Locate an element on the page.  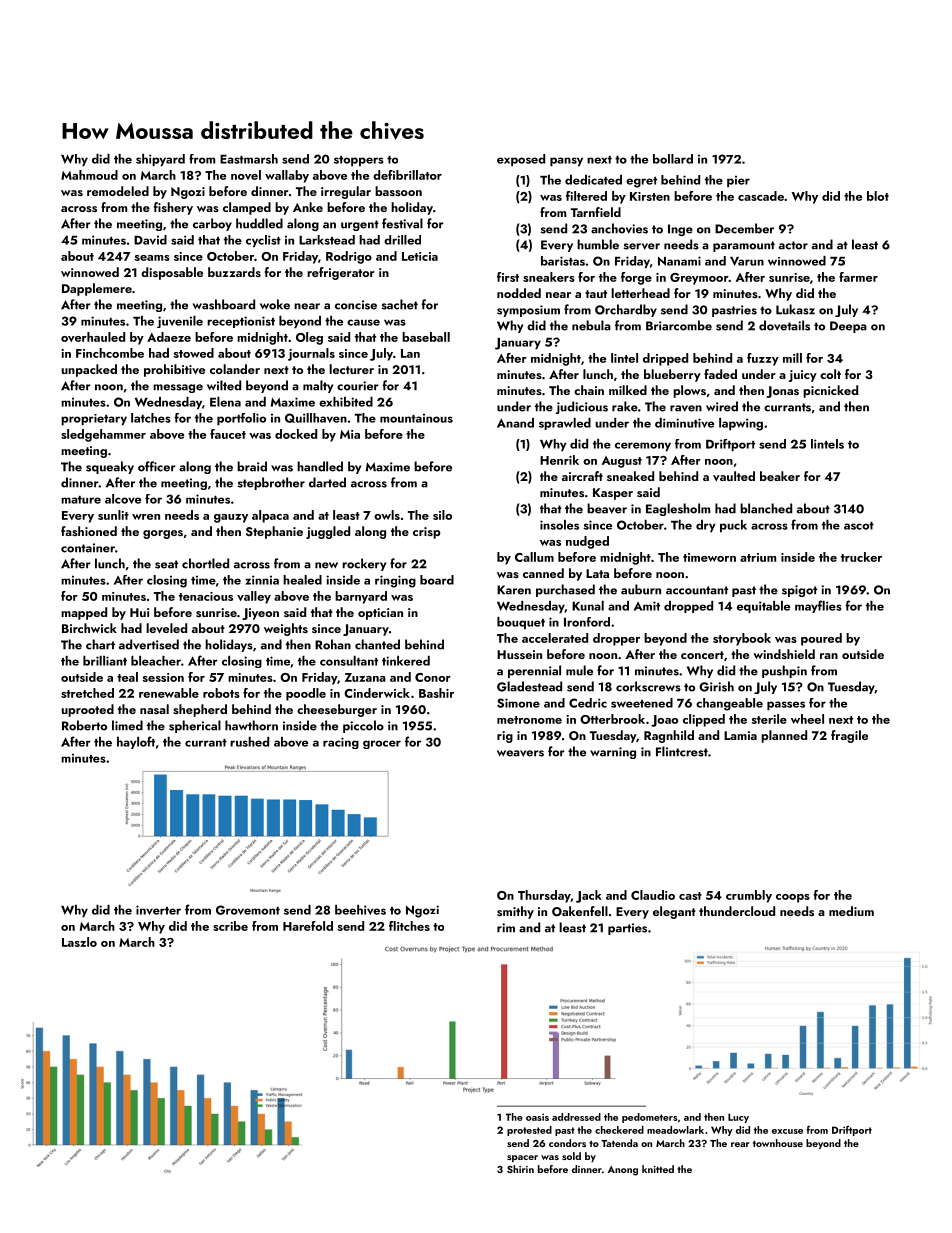
piccolo is located at coordinates (363, 726).
